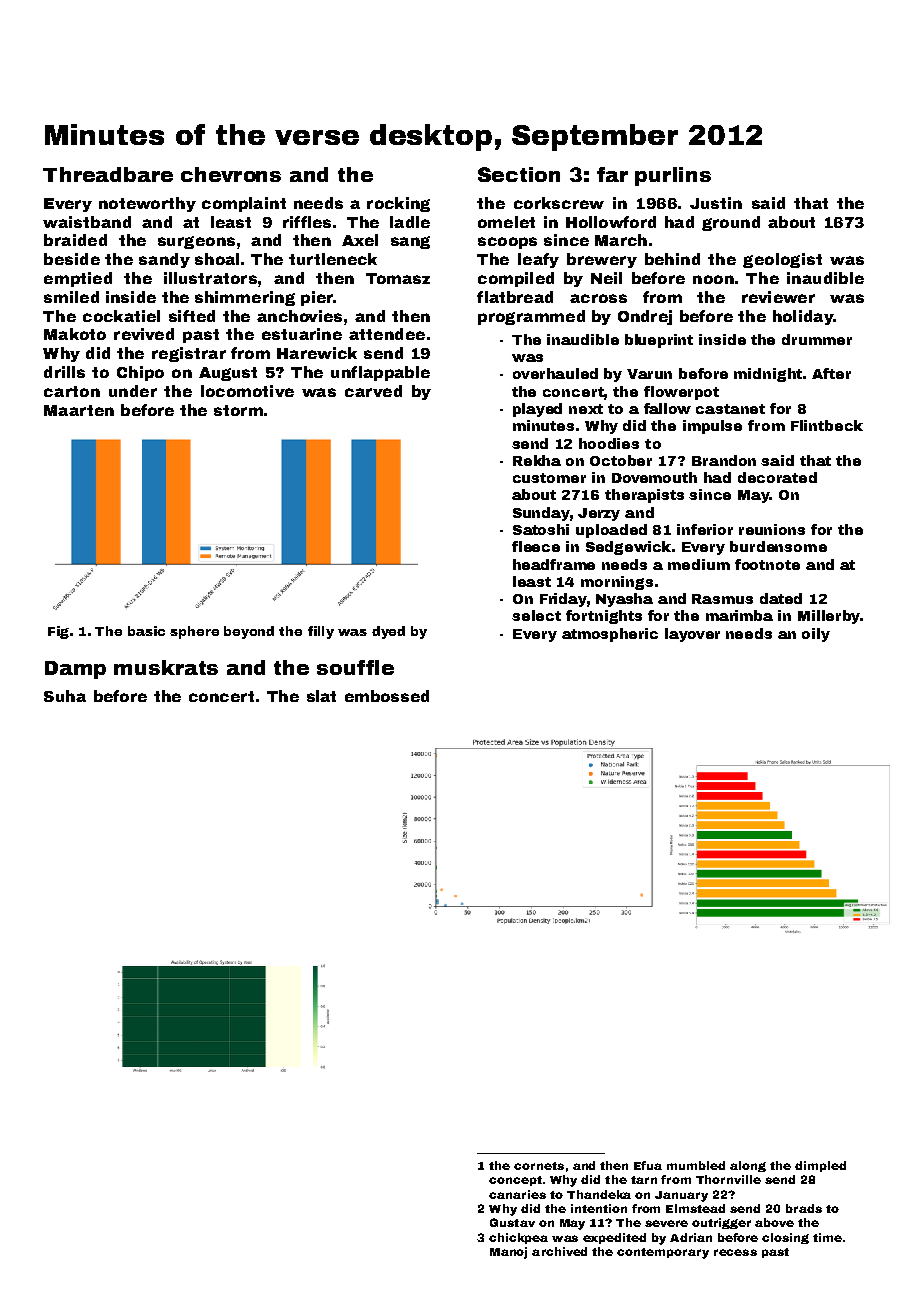 This screenshot has height=1316, width=908. I want to click on revived, so click(144, 334).
